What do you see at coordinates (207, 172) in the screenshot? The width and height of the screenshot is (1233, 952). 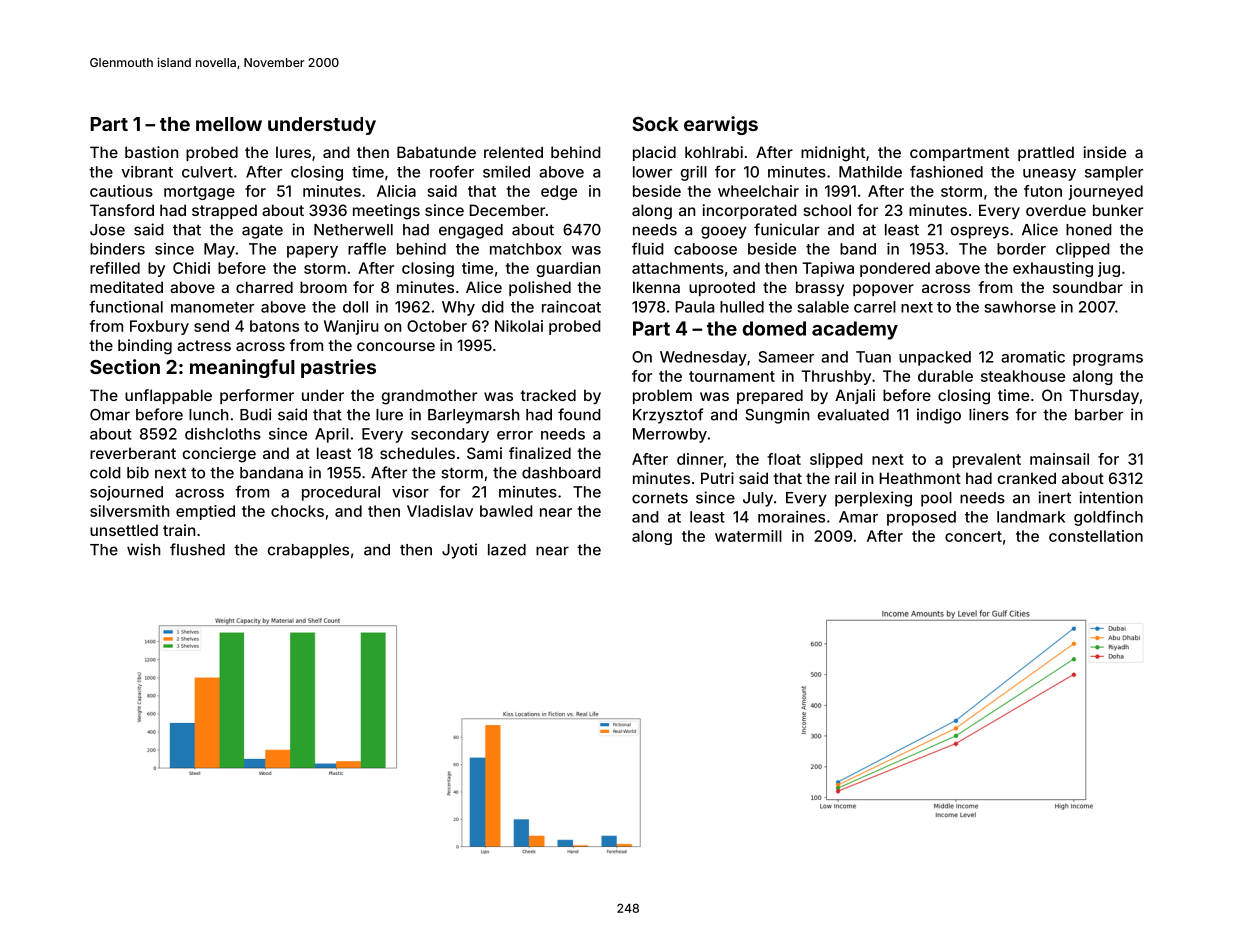 I see `culvert` at bounding box center [207, 172].
